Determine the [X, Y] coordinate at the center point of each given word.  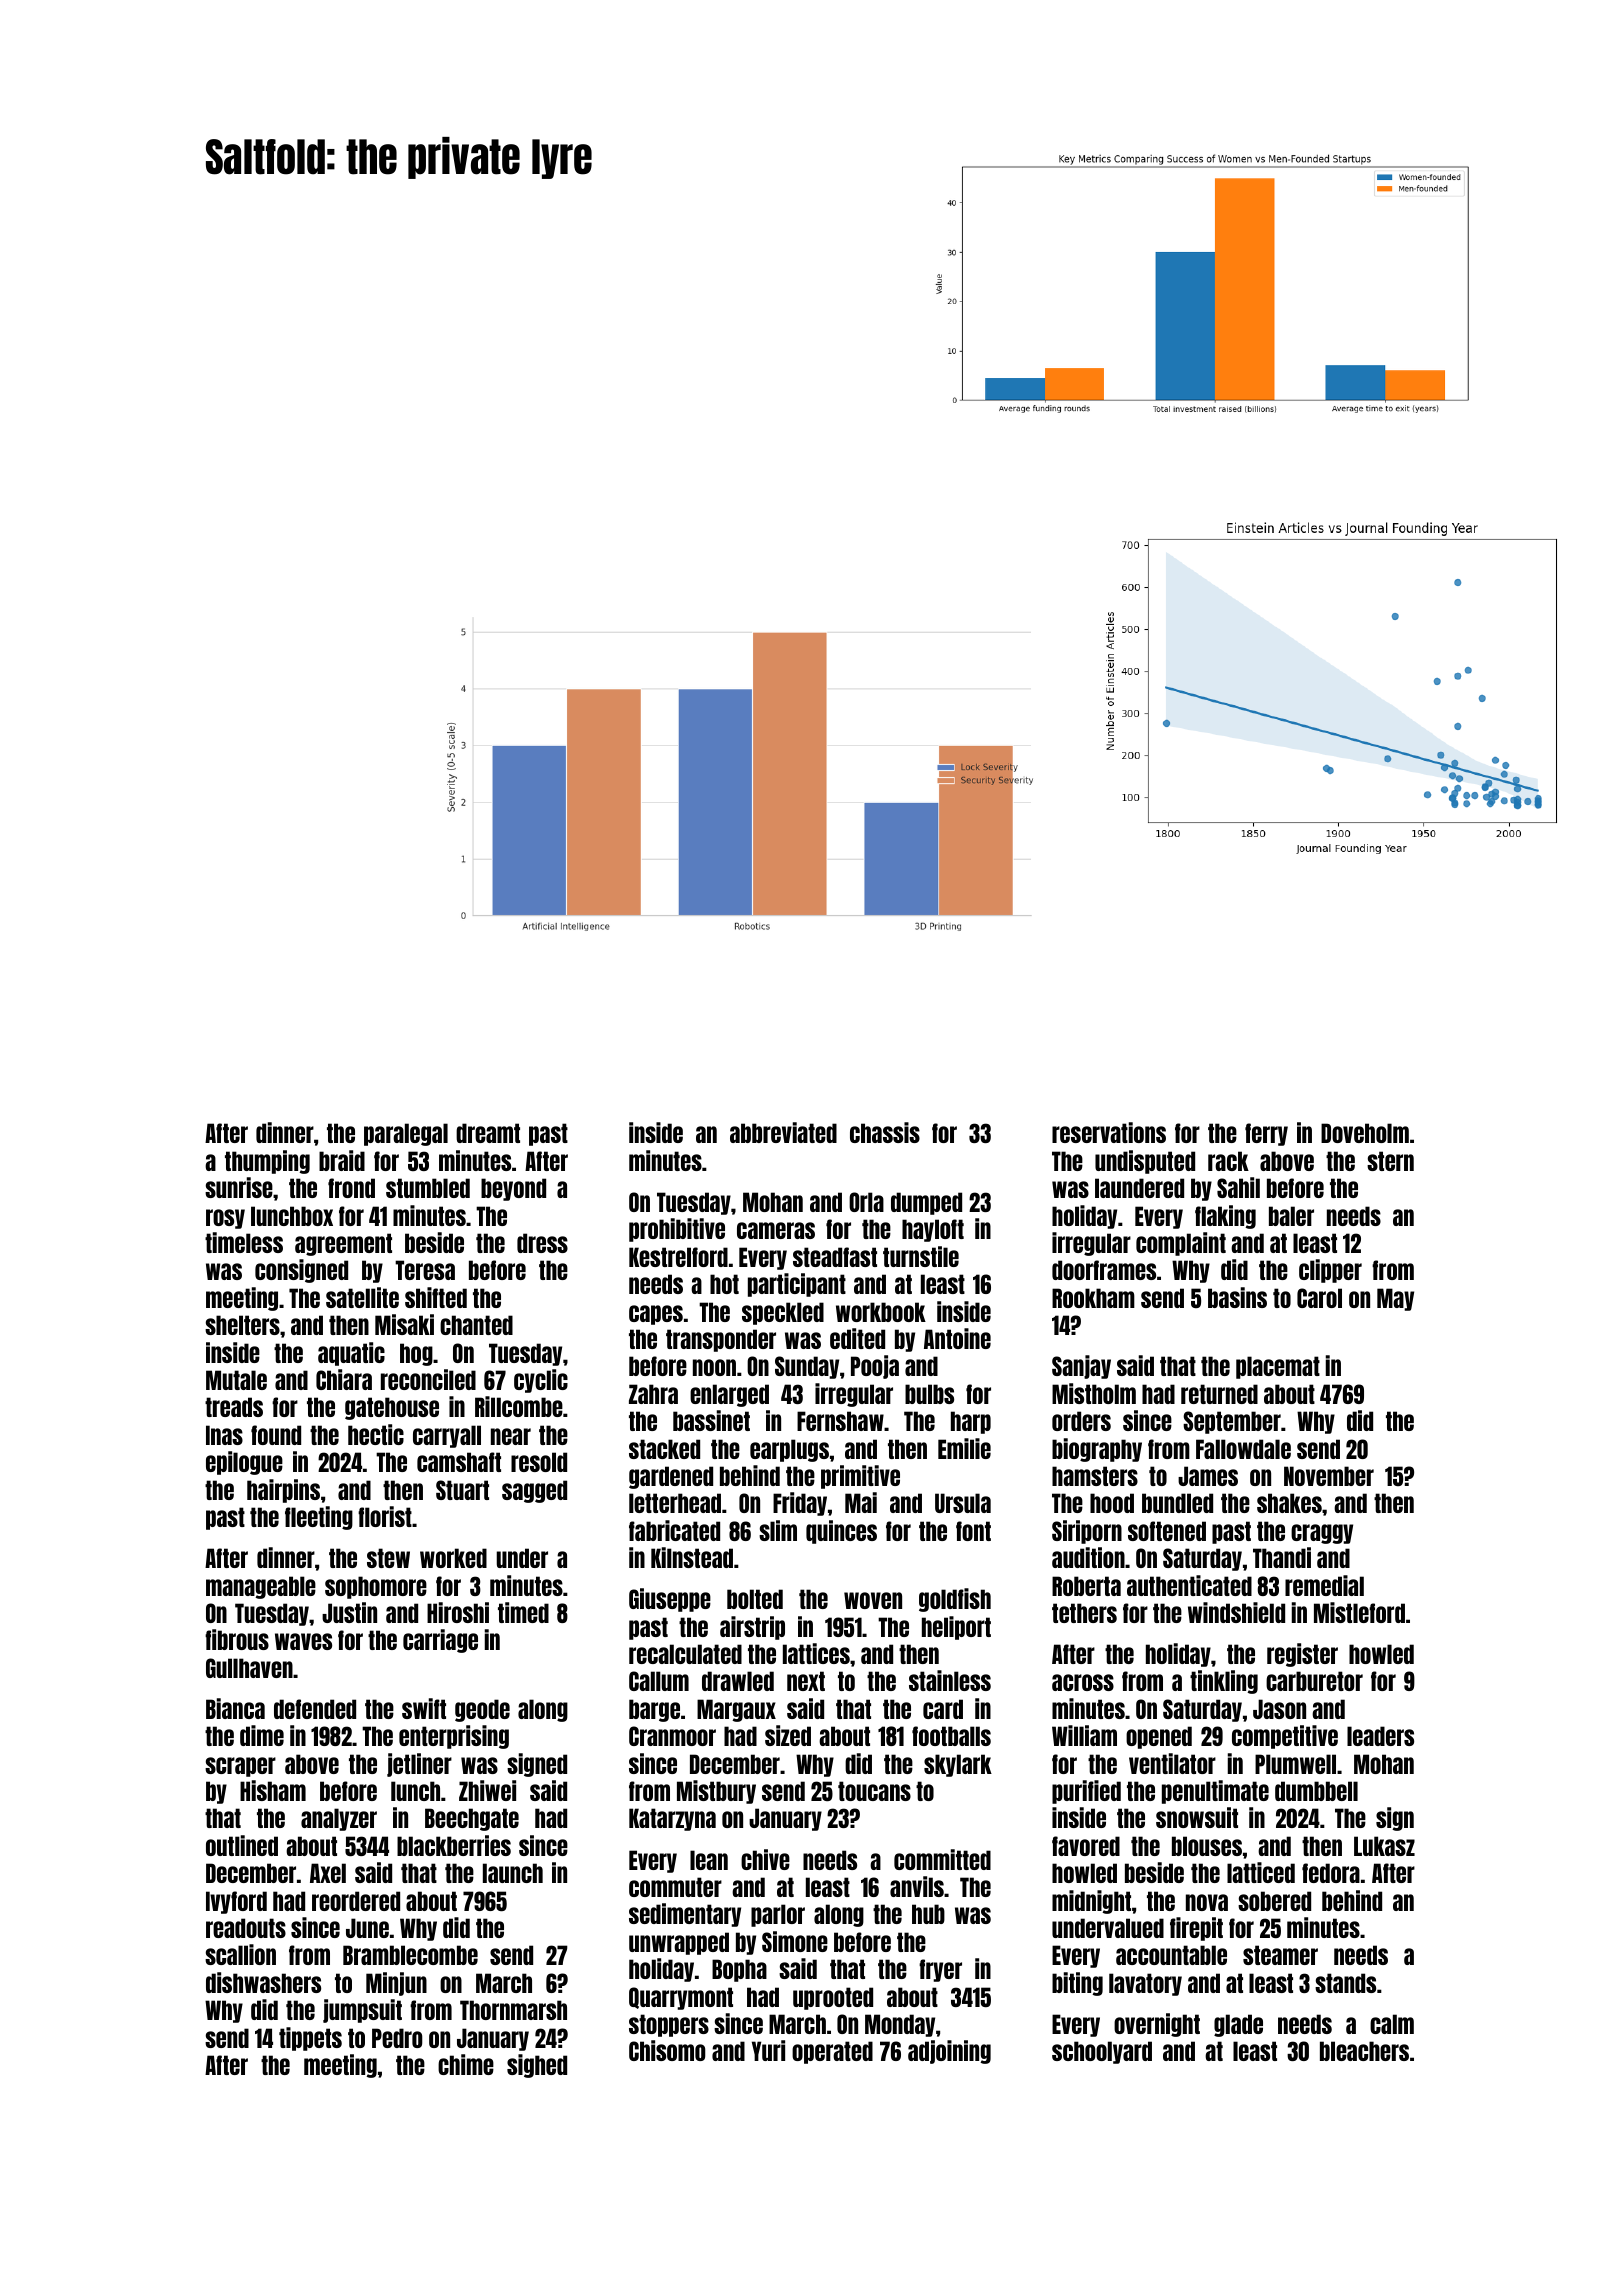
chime [466, 2064]
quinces [841, 1532]
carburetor [1314, 1681]
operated [832, 2052]
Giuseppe [670, 1600]
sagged [534, 1491]
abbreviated [783, 1132]
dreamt [488, 1133]
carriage [440, 1641]
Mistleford [1359, 1612]
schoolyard [1102, 2052]
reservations [1109, 1132]
